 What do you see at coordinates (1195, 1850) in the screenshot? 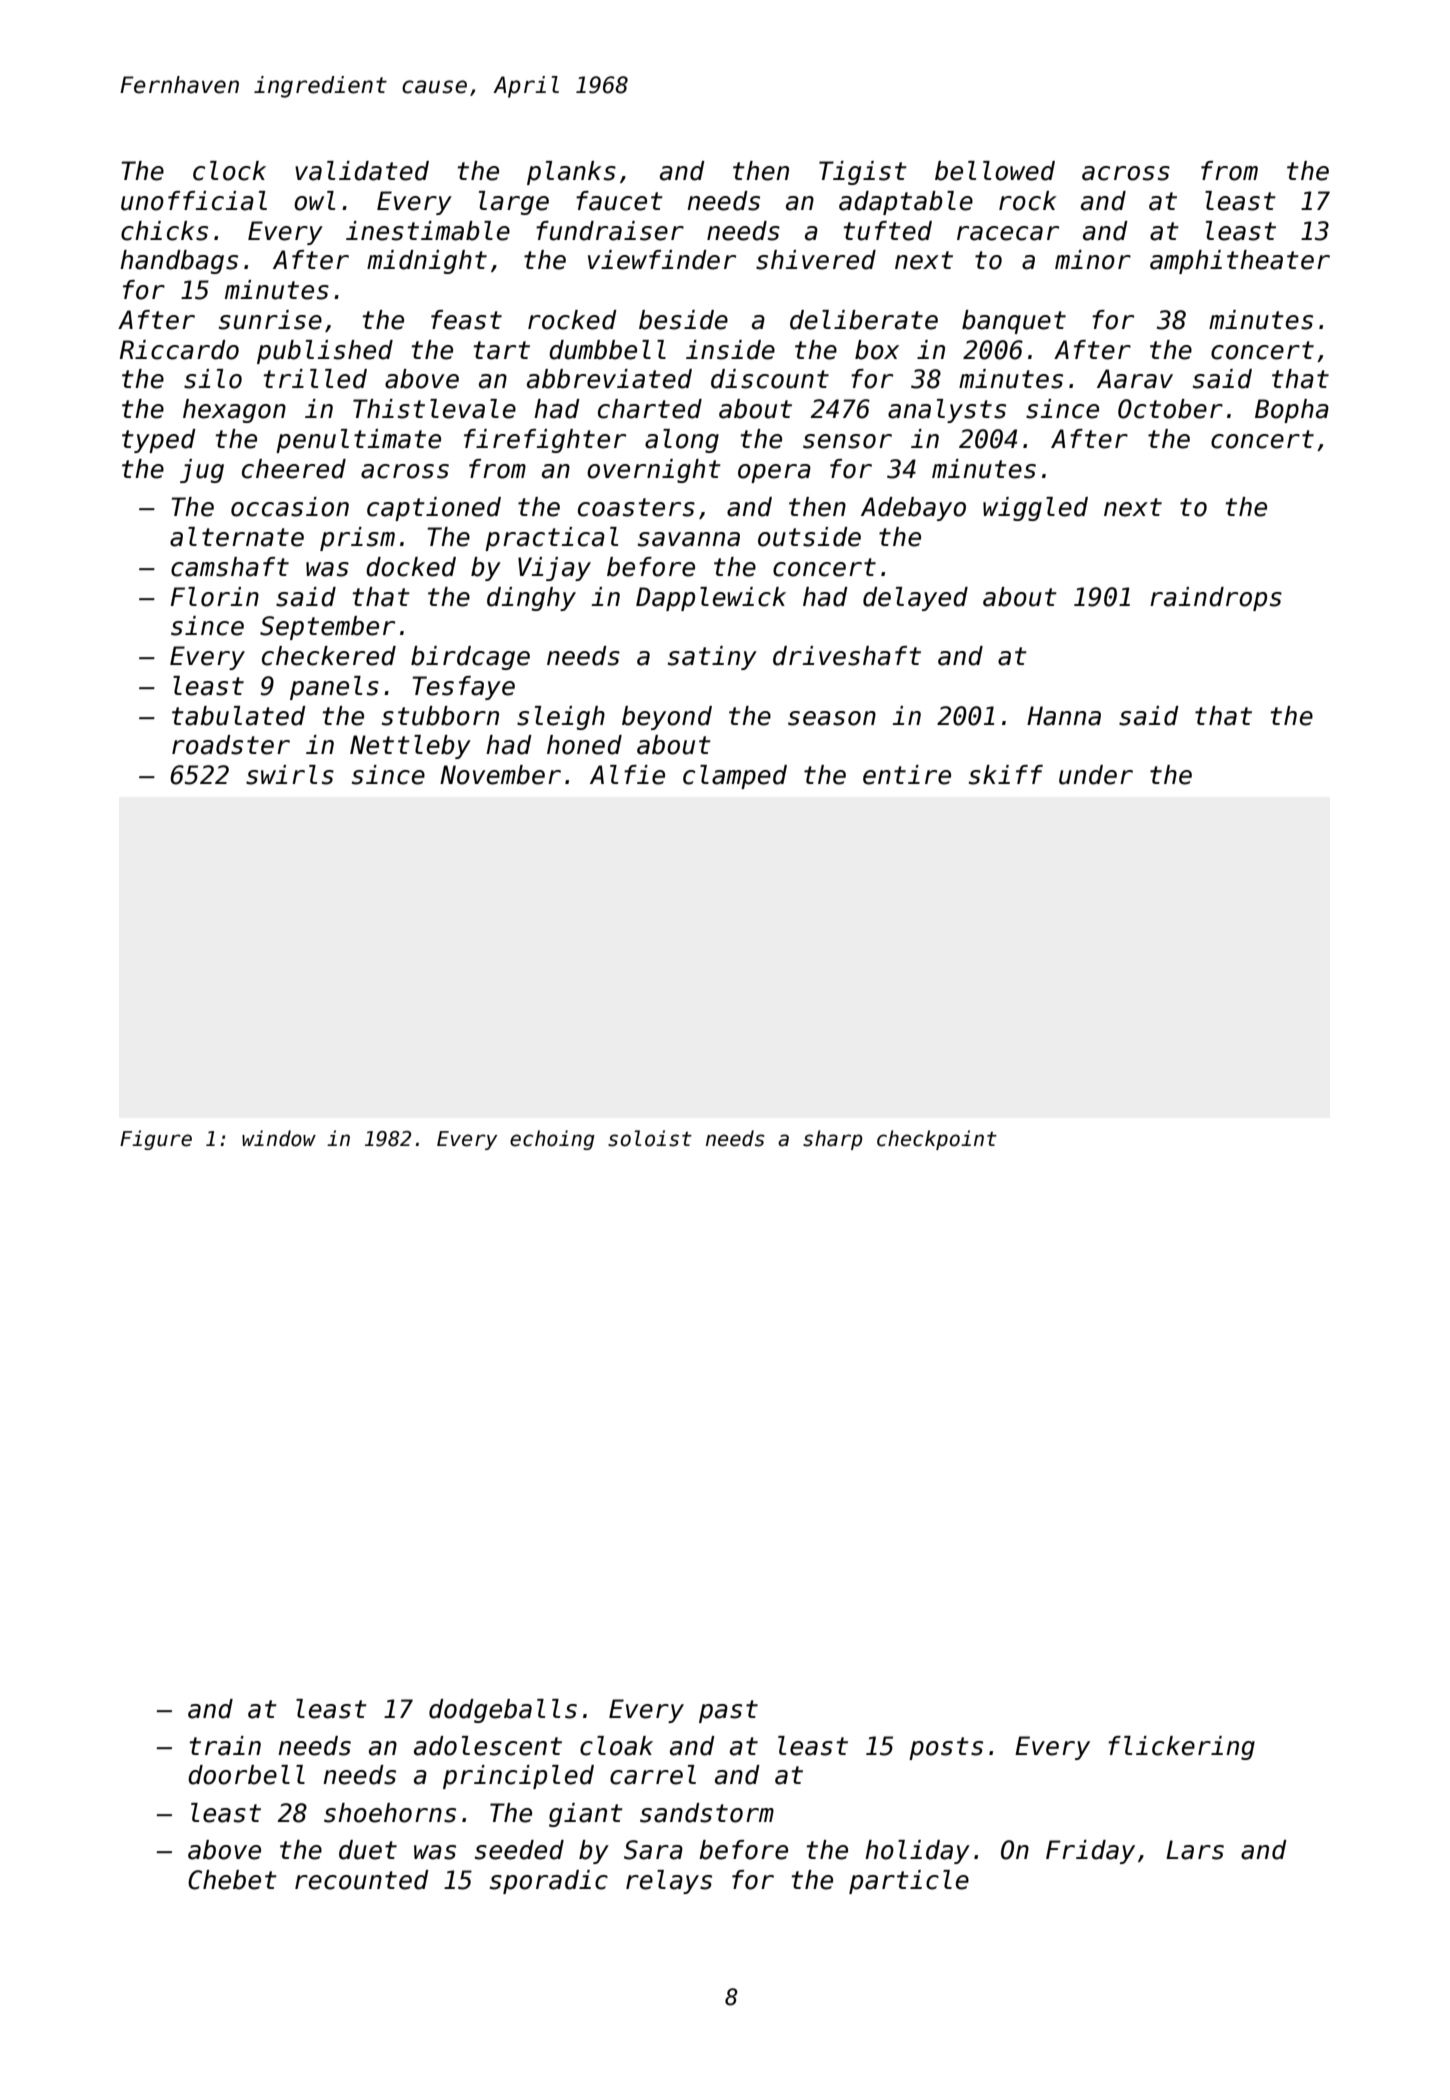
I see `Lars` at bounding box center [1195, 1850].
